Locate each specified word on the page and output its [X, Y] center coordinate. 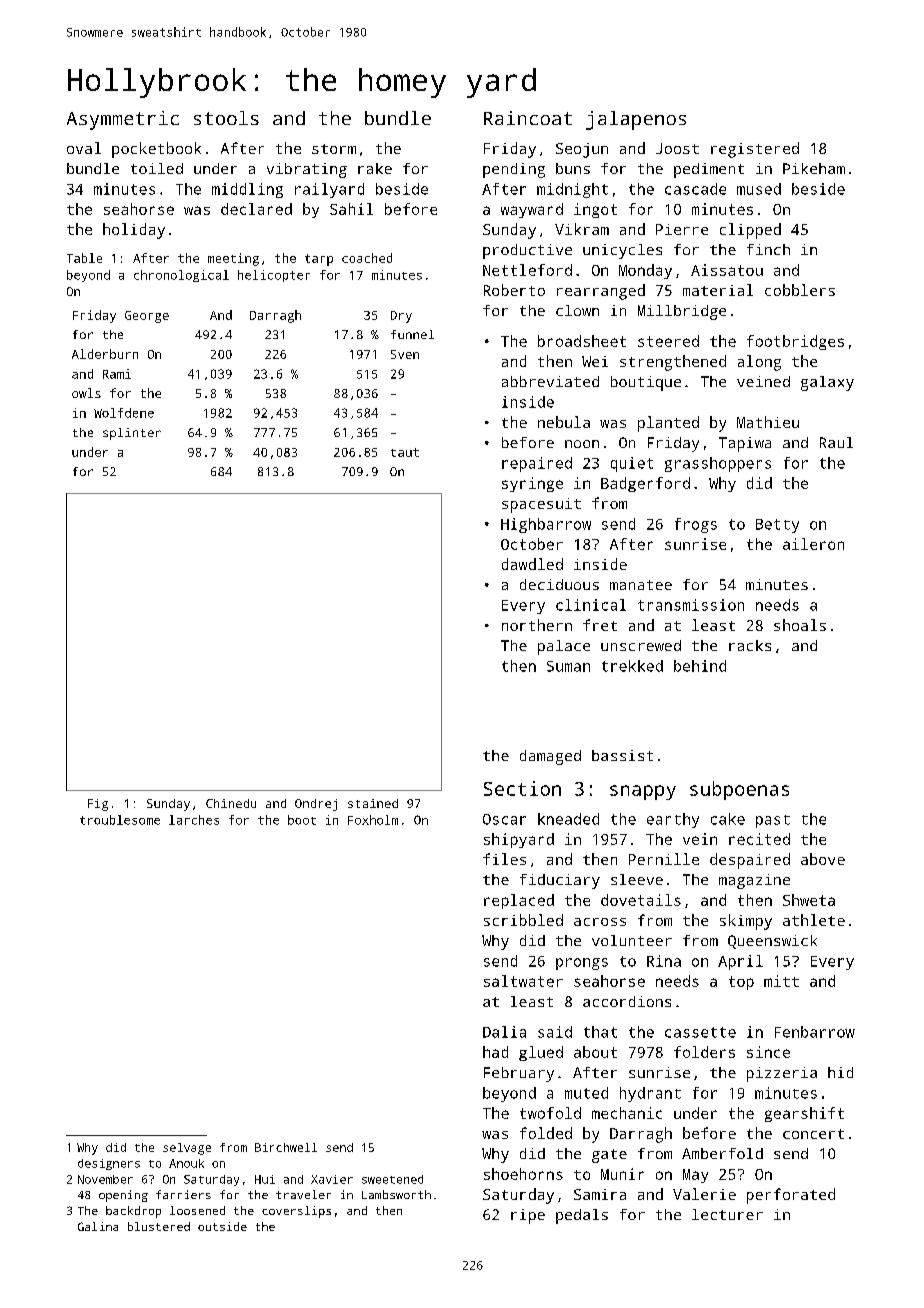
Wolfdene [124, 413]
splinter [132, 434]
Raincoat [528, 118]
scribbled [523, 920]
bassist [622, 755]
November [105, 1179]
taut [405, 452]
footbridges [795, 342]
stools [226, 118]
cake [728, 819]
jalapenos [636, 120]
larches [194, 820]
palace [564, 647]
